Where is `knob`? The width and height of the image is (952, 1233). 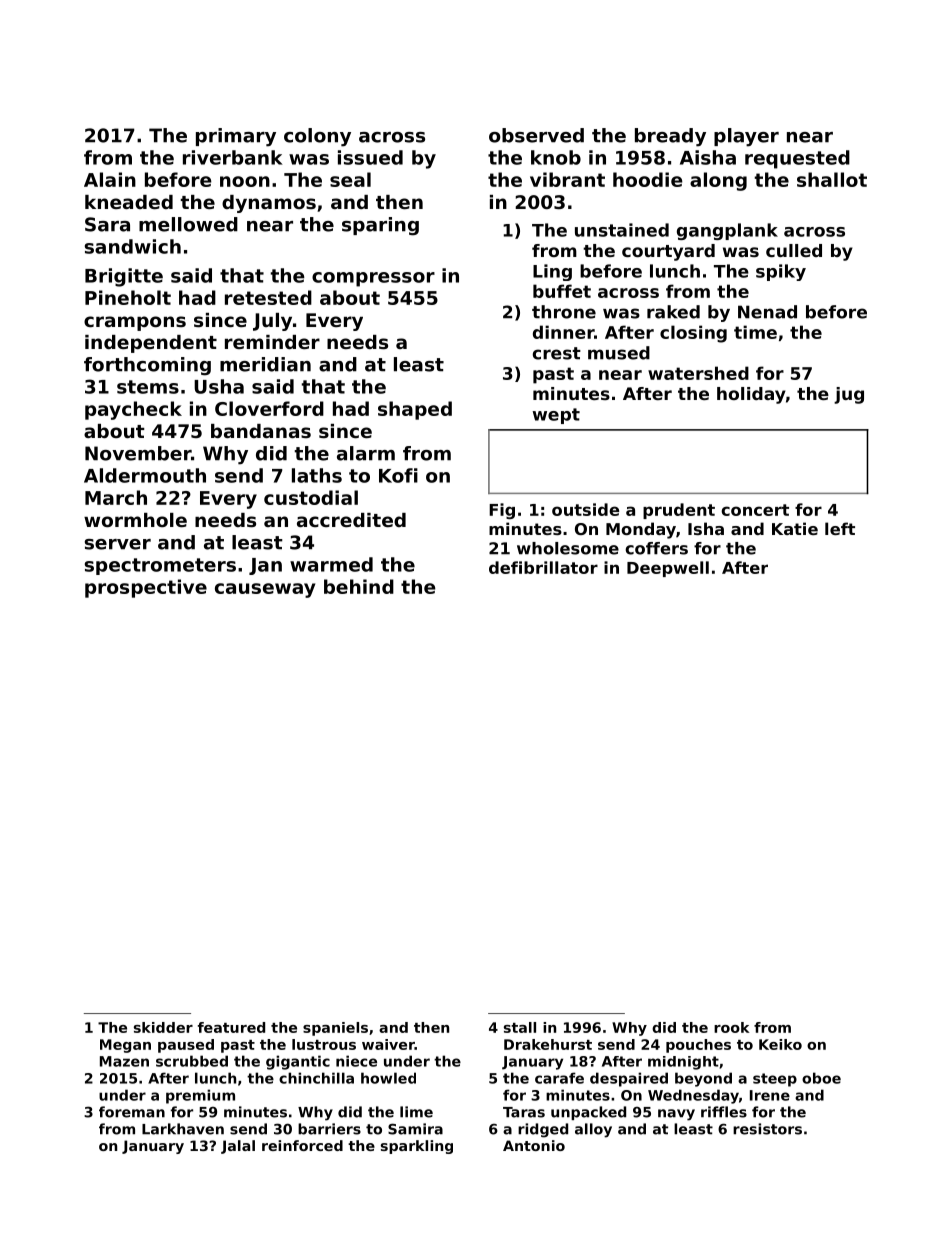
knob is located at coordinates (556, 157).
